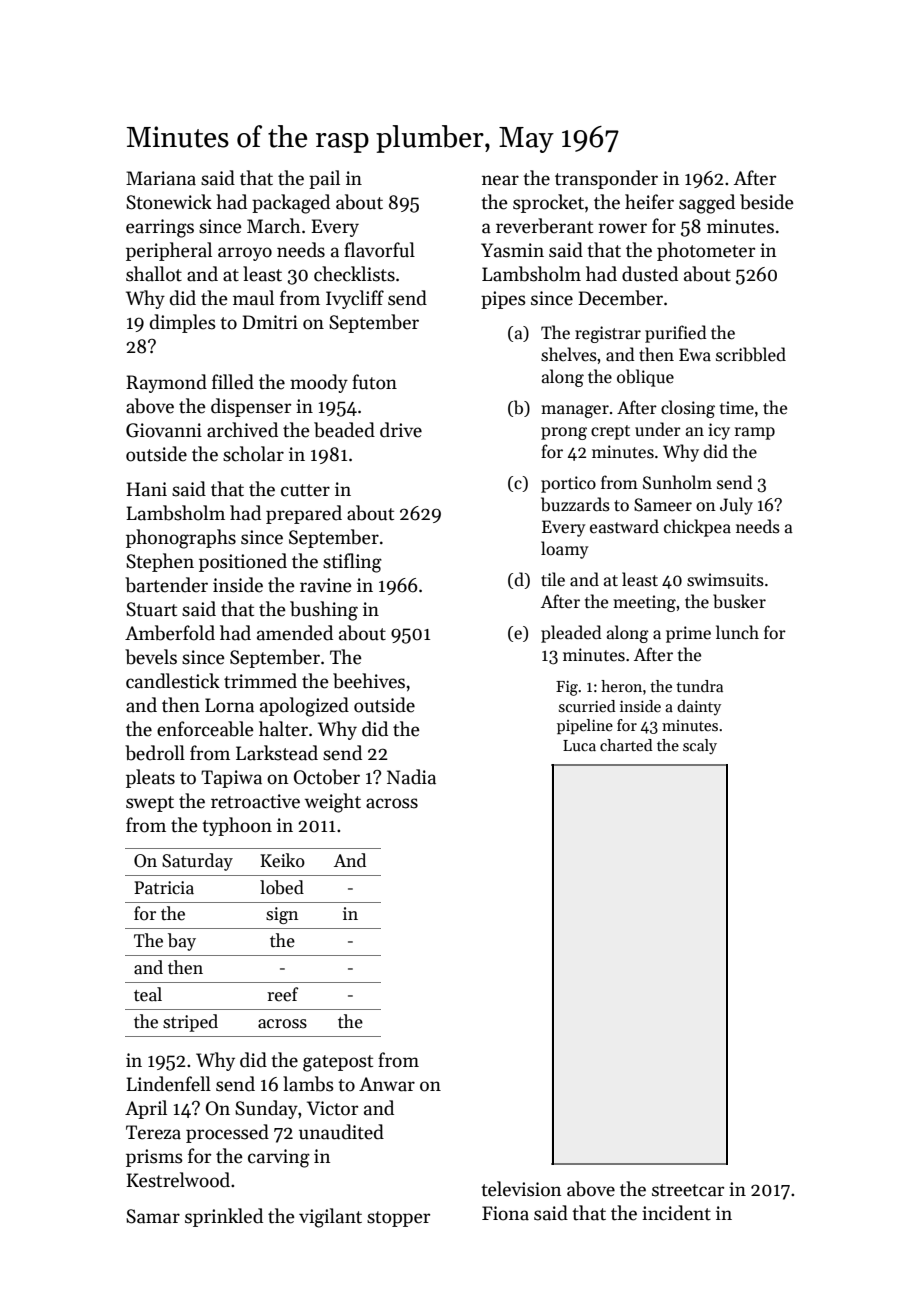 The width and height of the screenshot is (924, 1314). Describe the element at coordinates (282, 994) in the screenshot. I see `reef` at that location.
